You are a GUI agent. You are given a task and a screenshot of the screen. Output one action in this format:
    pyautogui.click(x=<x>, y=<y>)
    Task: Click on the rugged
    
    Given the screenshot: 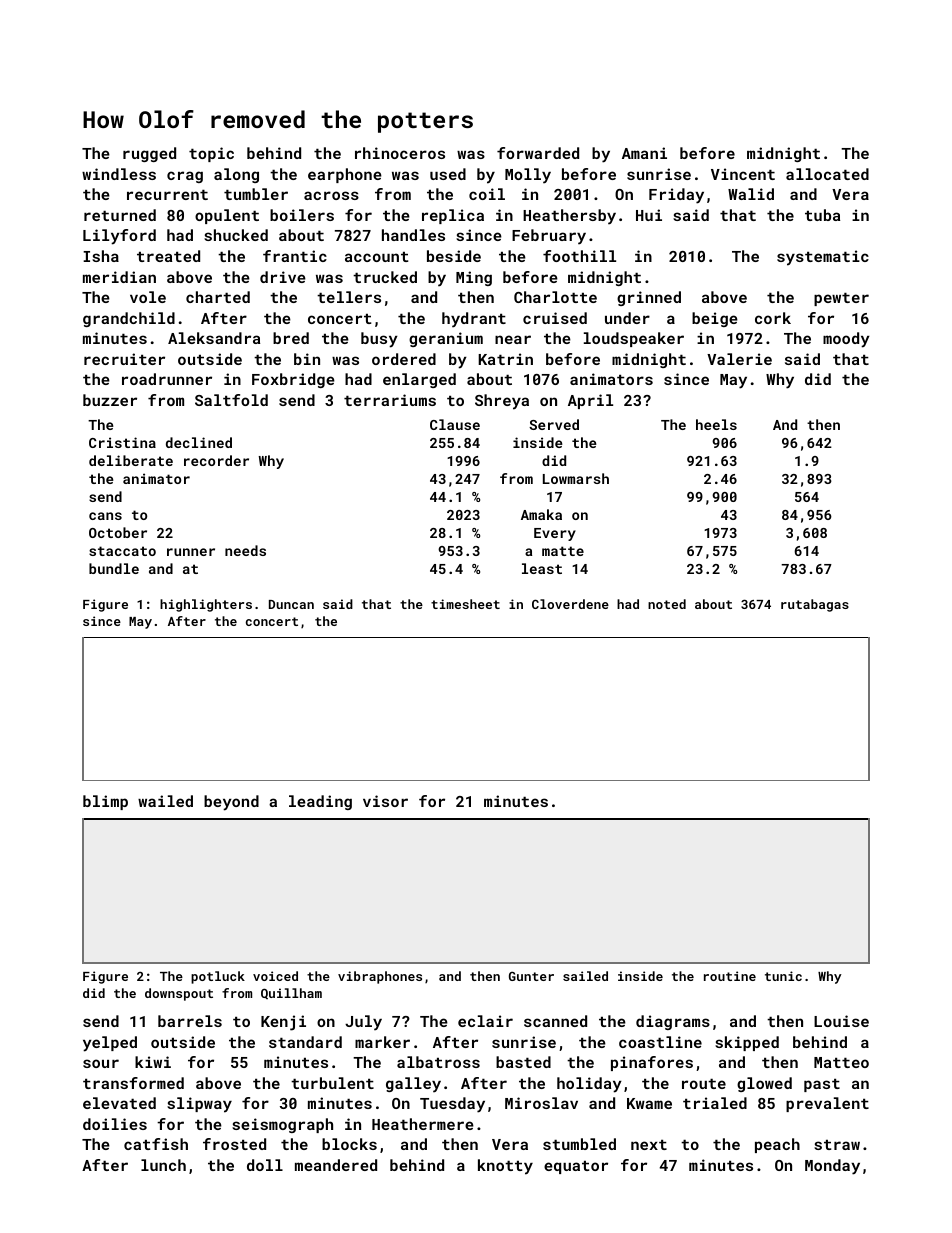 What is the action you would take?
    pyautogui.click(x=149, y=154)
